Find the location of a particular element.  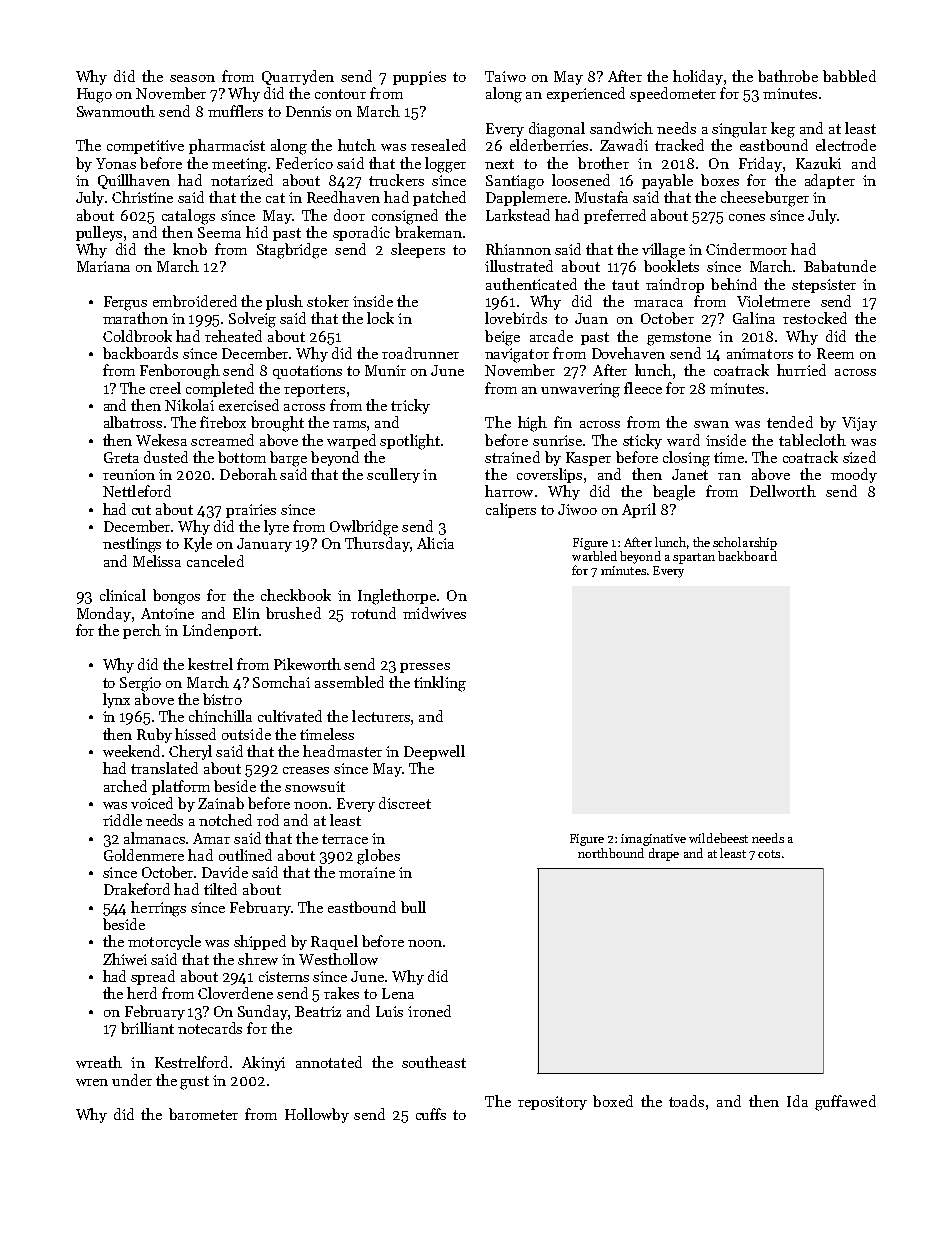

cuffs is located at coordinates (431, 1114).
